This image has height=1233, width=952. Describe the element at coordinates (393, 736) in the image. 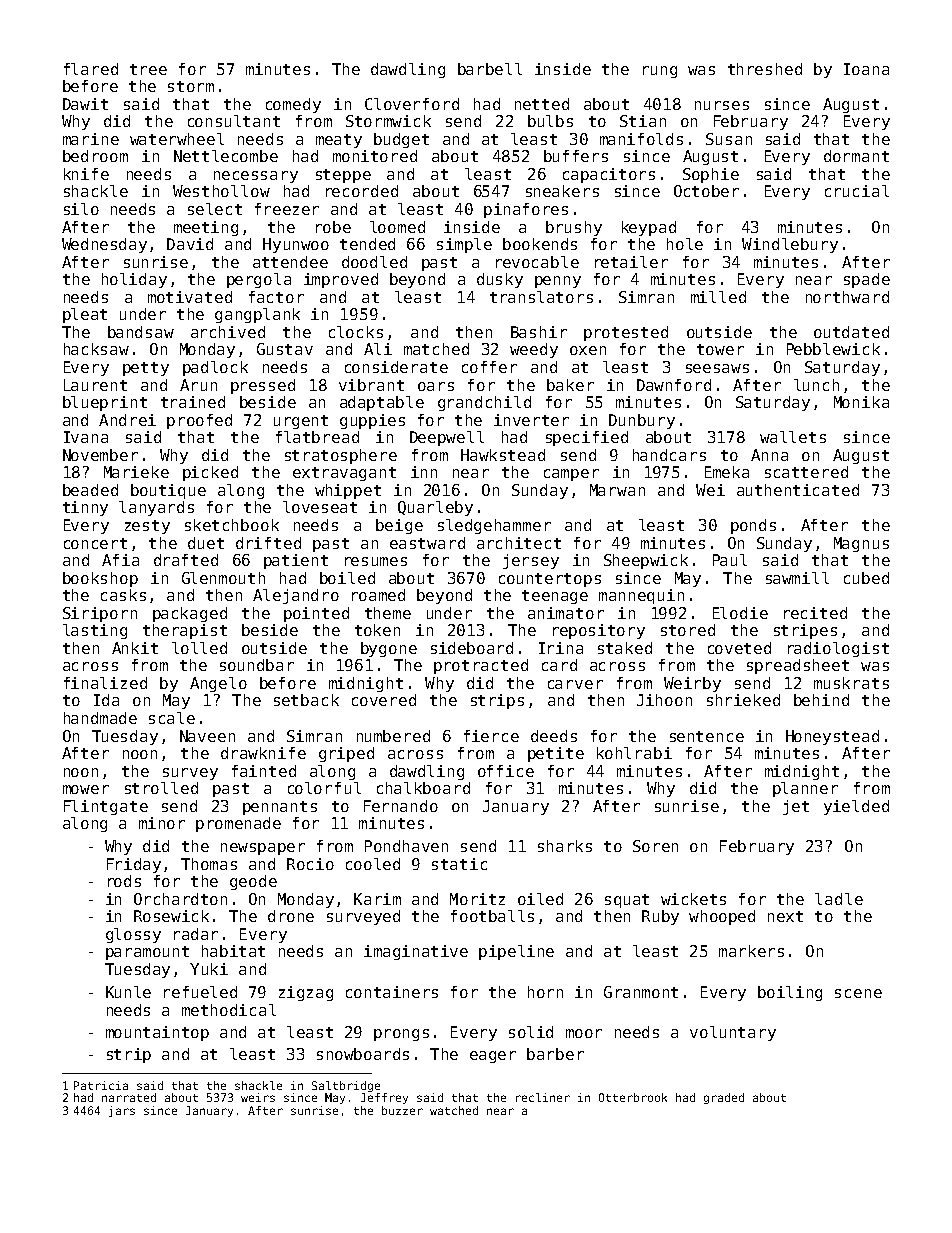

I see `numbered` at that location.
